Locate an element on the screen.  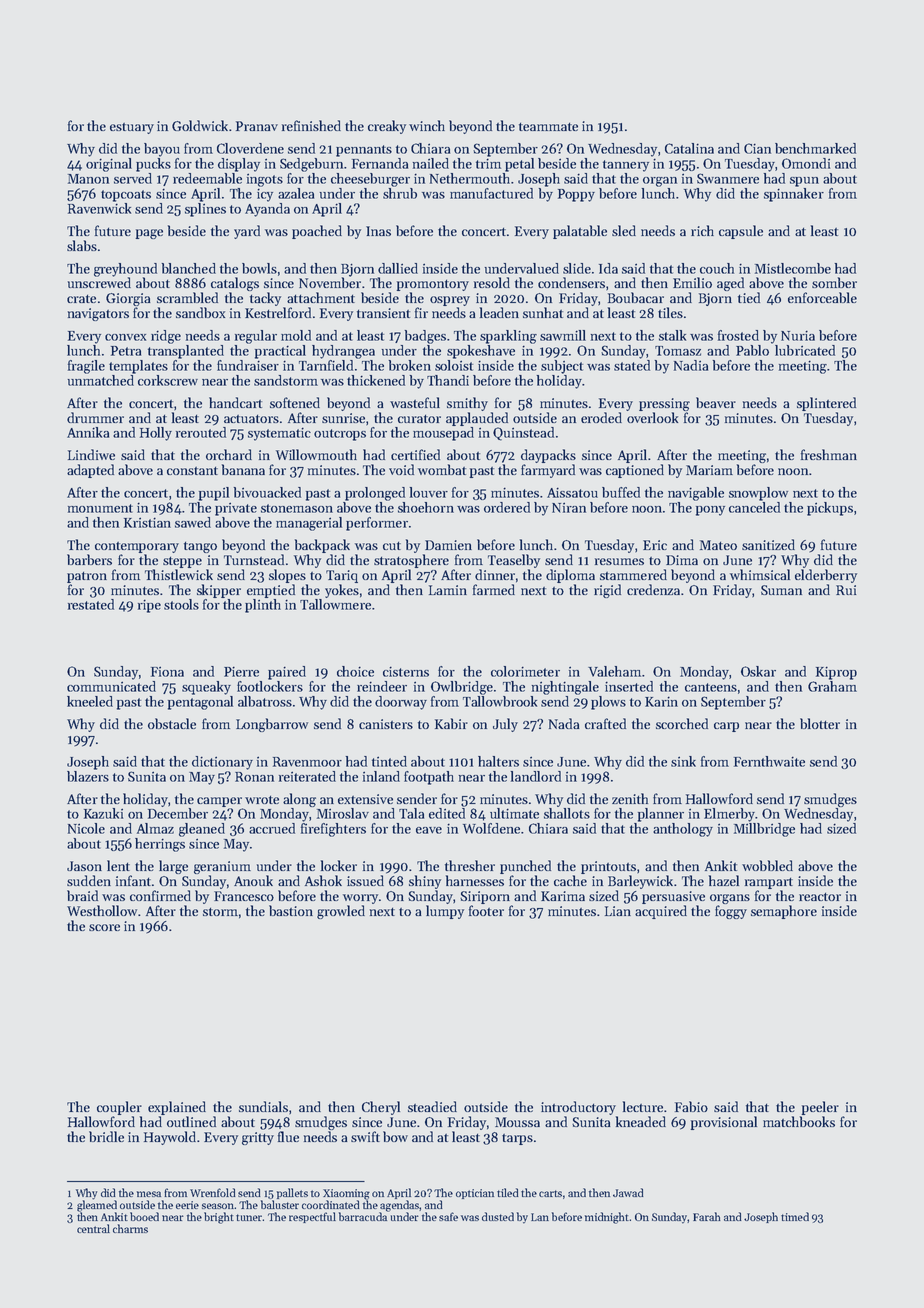
Farah is located at coordinates (707, 1216).
